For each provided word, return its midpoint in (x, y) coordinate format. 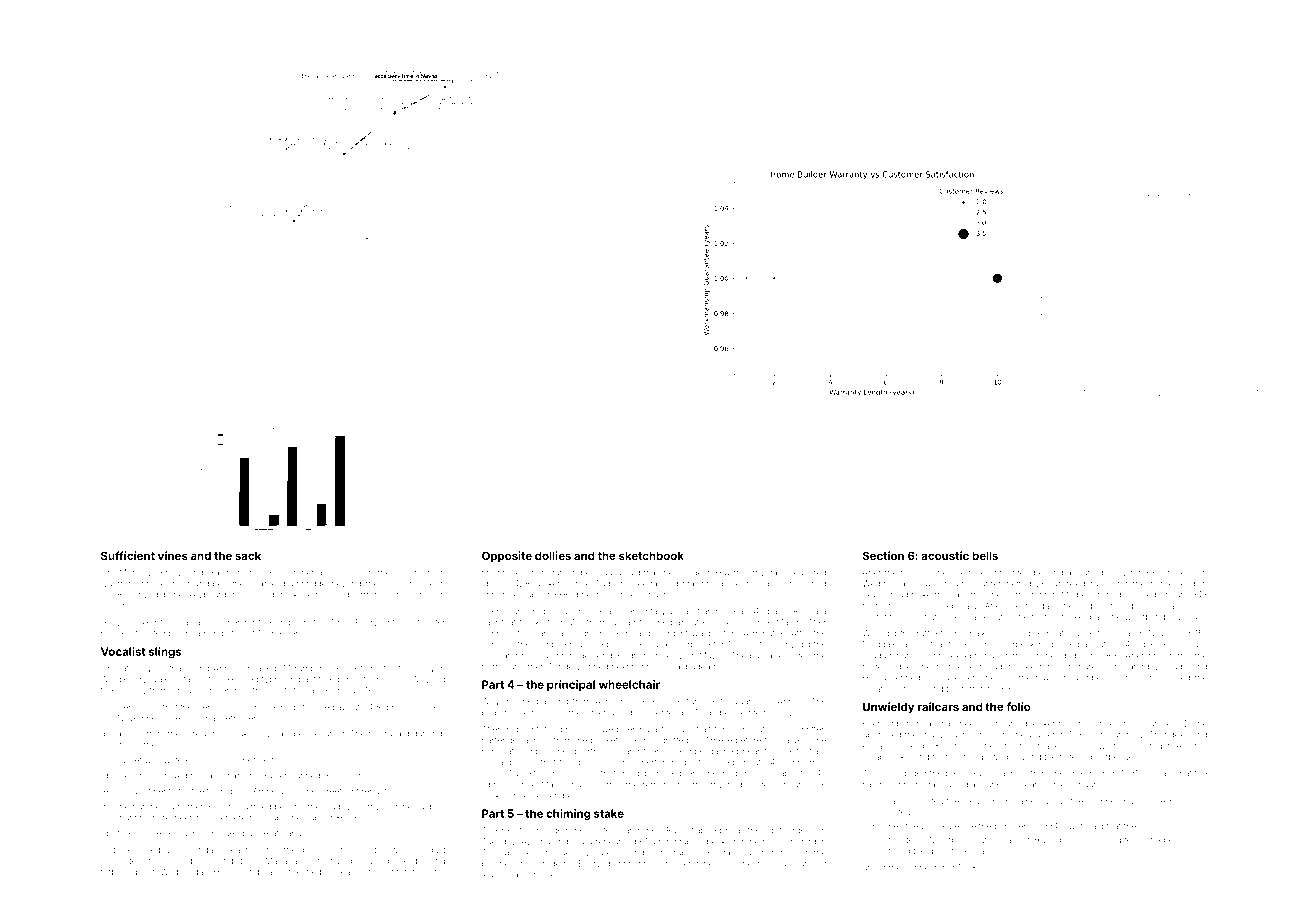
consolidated (1164, 677)
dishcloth (353, 679)
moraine (1019, 802)
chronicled (503, 594)
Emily (171, 573)
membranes (887, 606)
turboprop (120, 873)
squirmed (252, 807)
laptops (496, 785)
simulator (500, 656)
